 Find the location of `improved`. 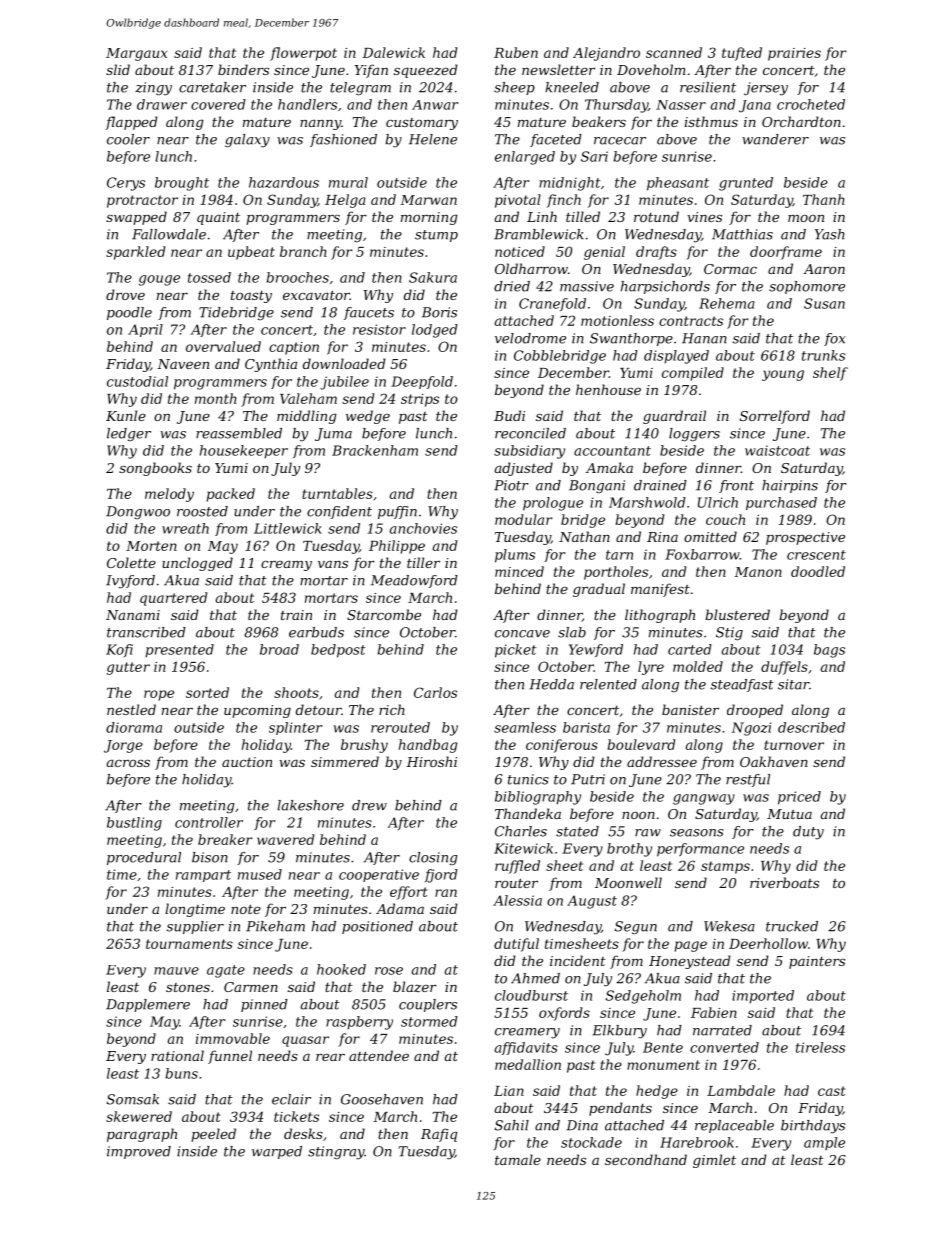

improved is located at coordinates (139, 1152).
